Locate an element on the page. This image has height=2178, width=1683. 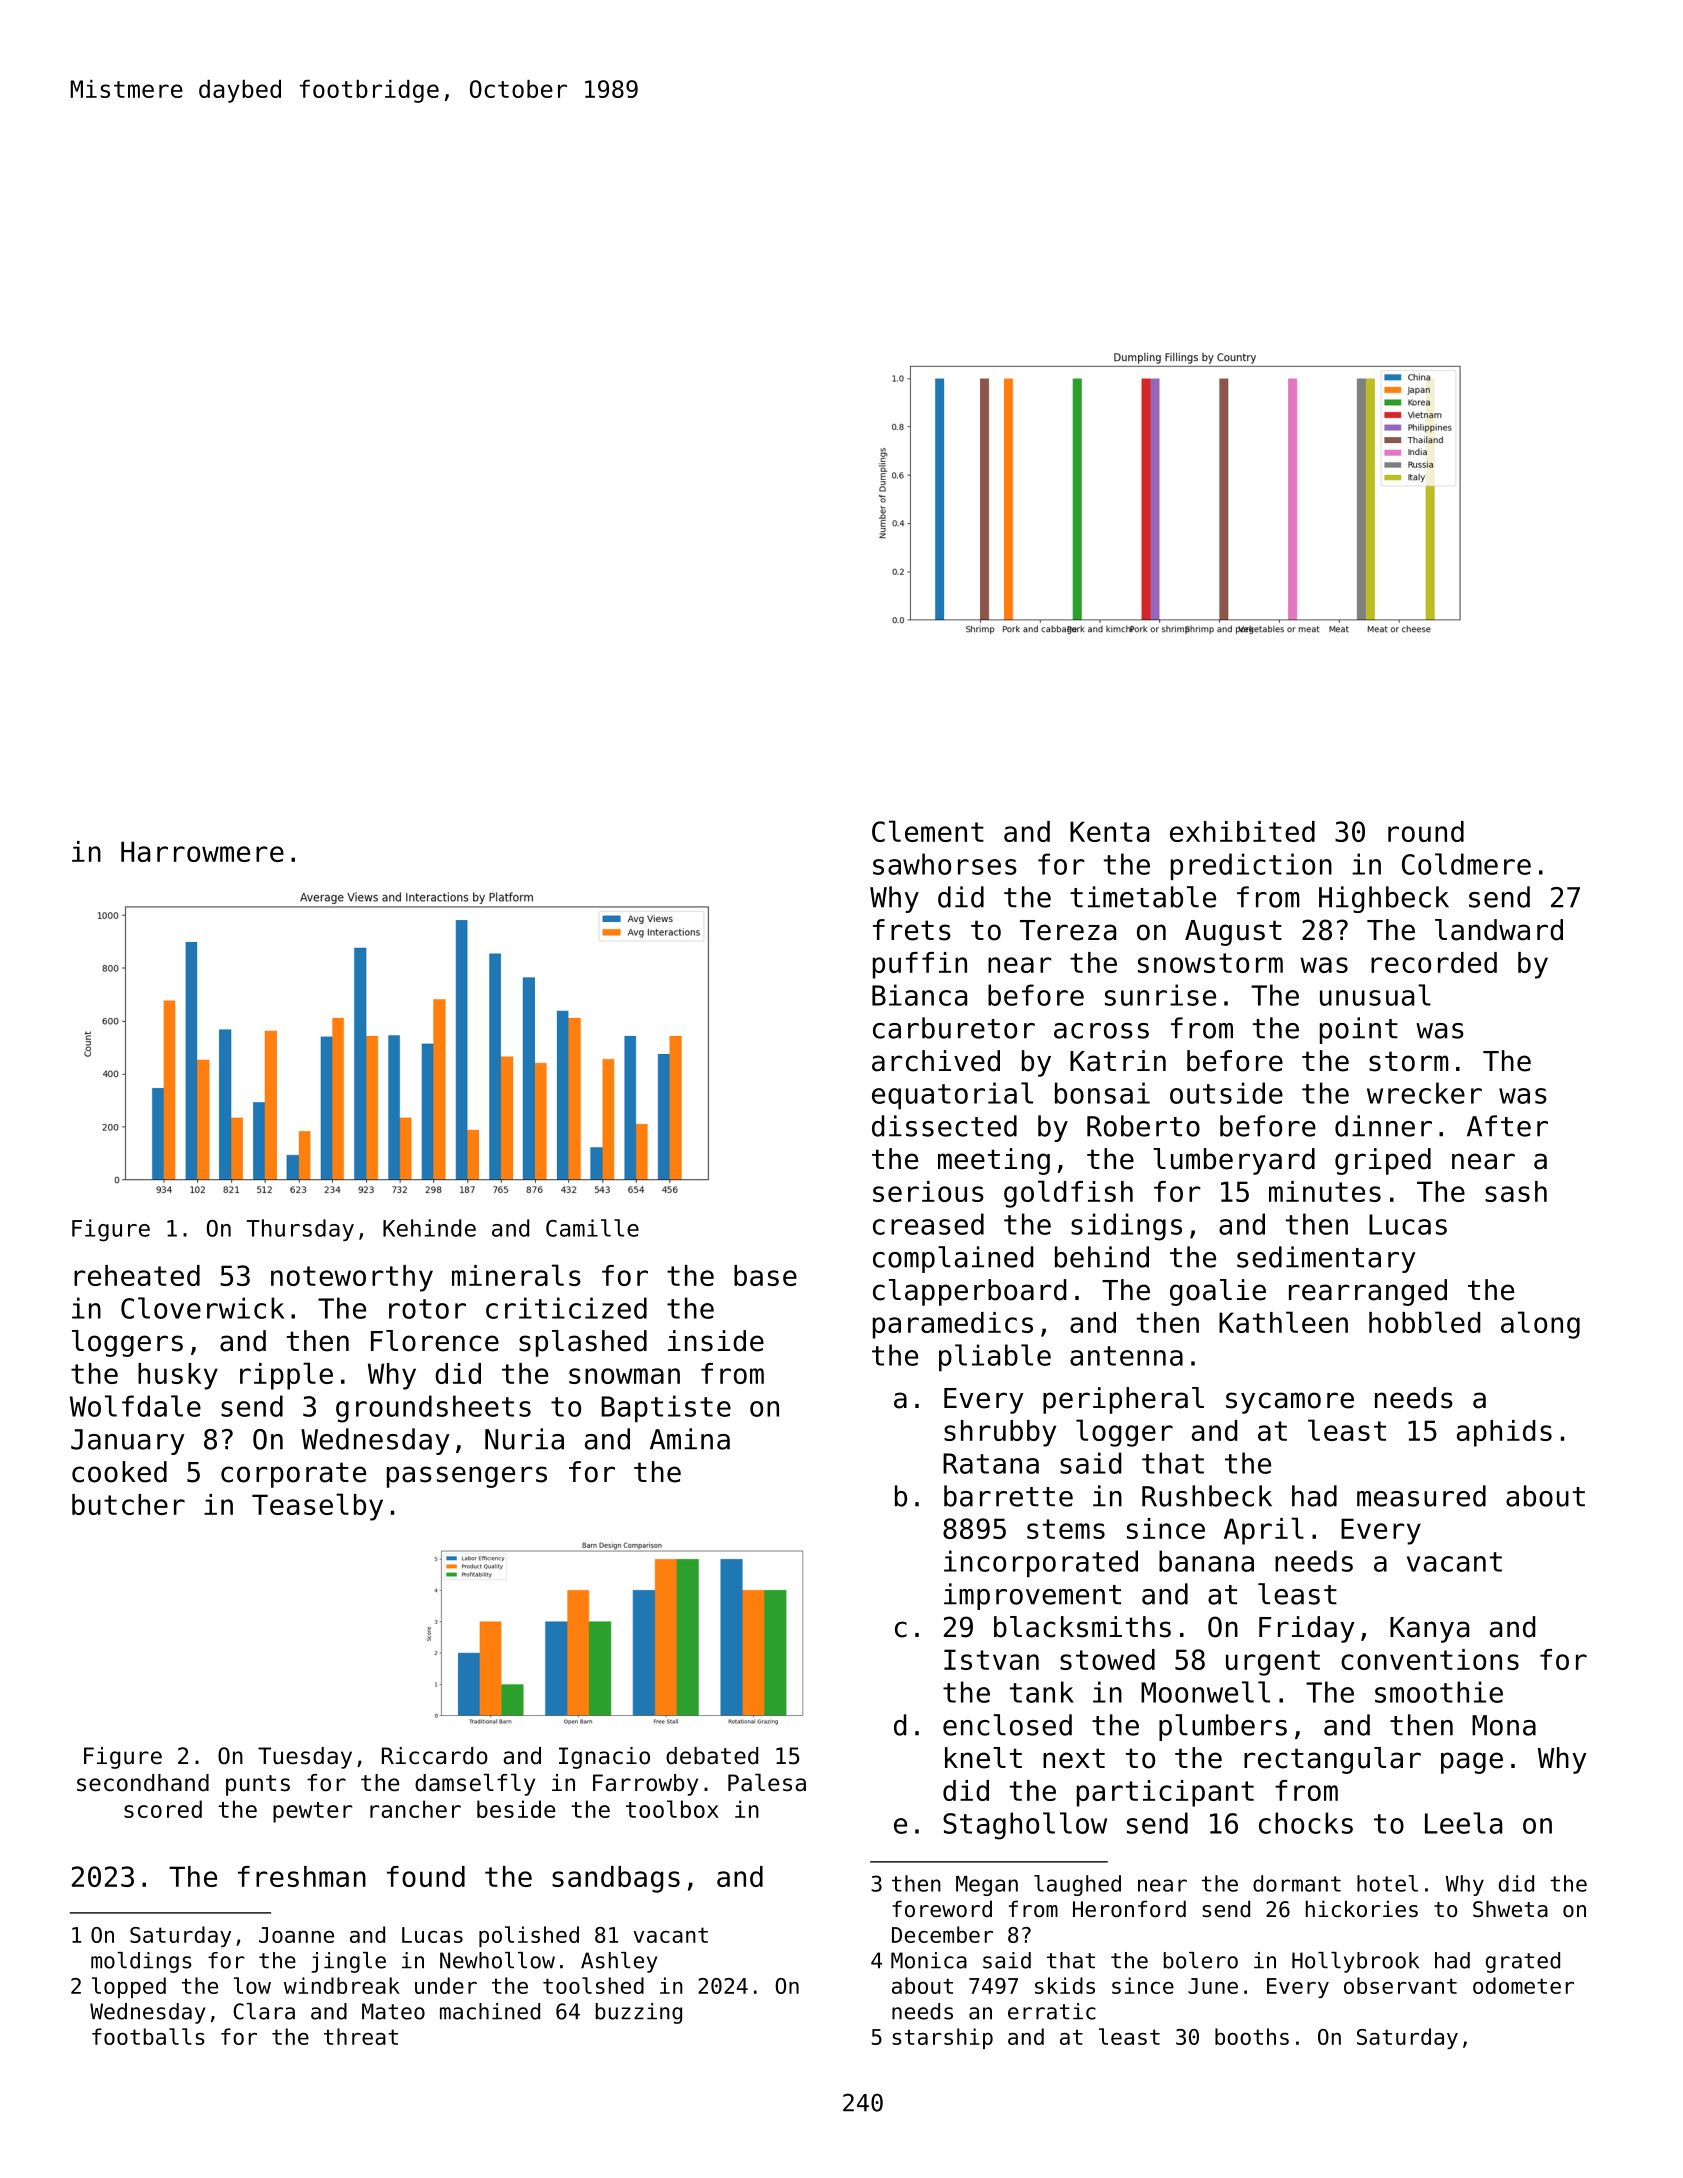
equatorial is located at coordinates (952, 1096).
